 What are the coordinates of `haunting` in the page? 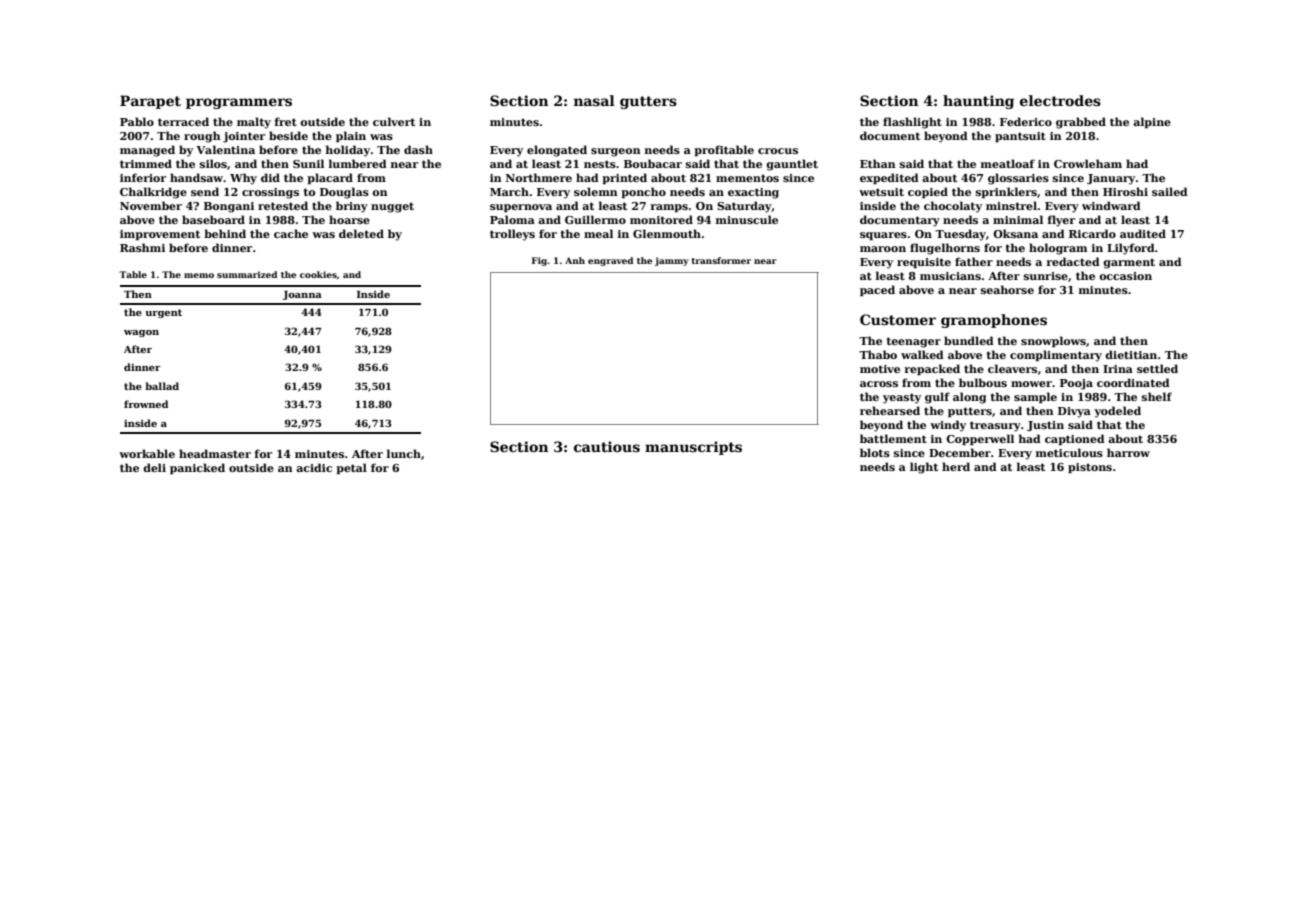 It's located at (978, 102).
